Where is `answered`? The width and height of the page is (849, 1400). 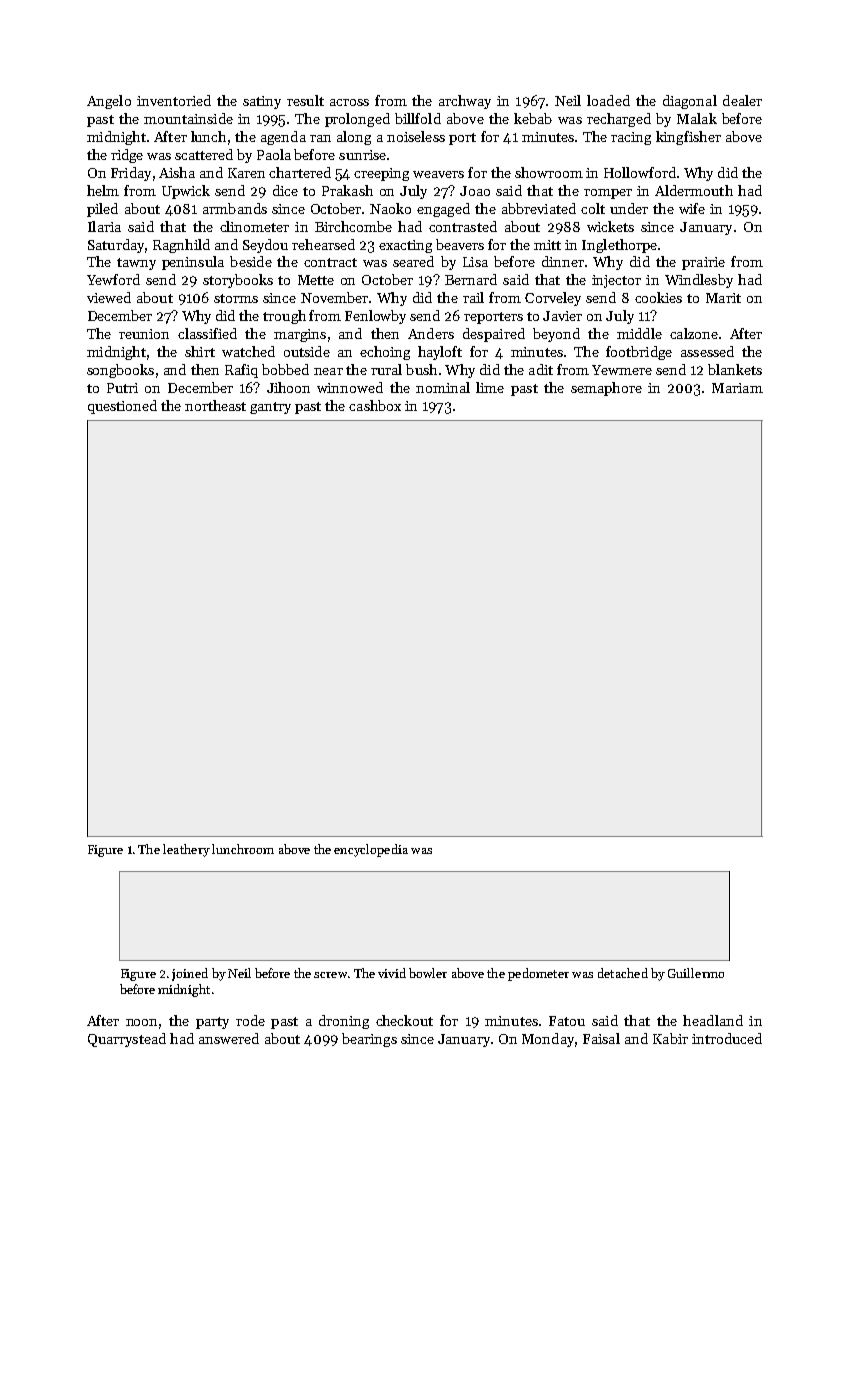 answered is located at coordinates (229, 1038).
